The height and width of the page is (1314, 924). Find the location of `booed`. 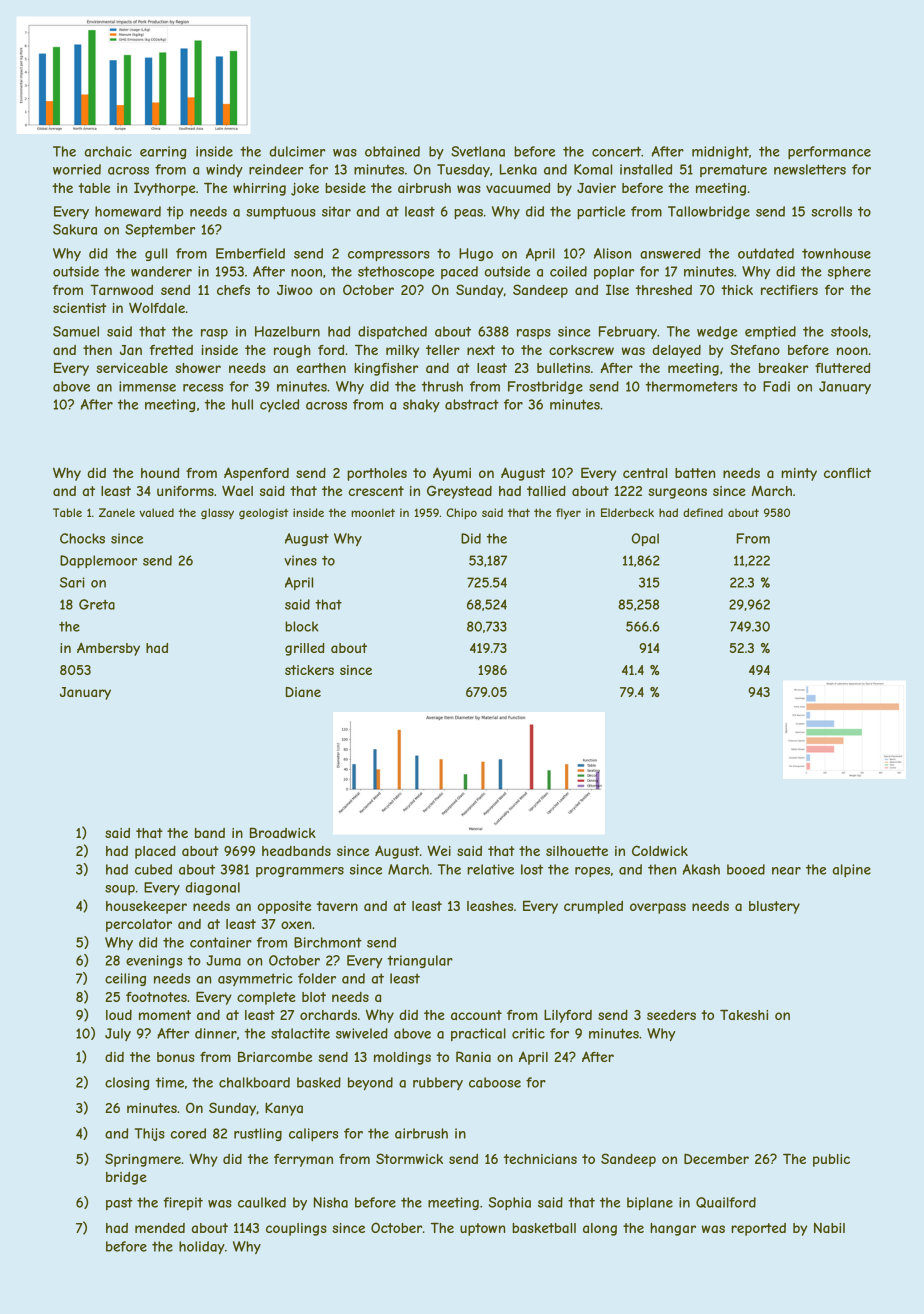

booed is located at coordinates (746, 869).
